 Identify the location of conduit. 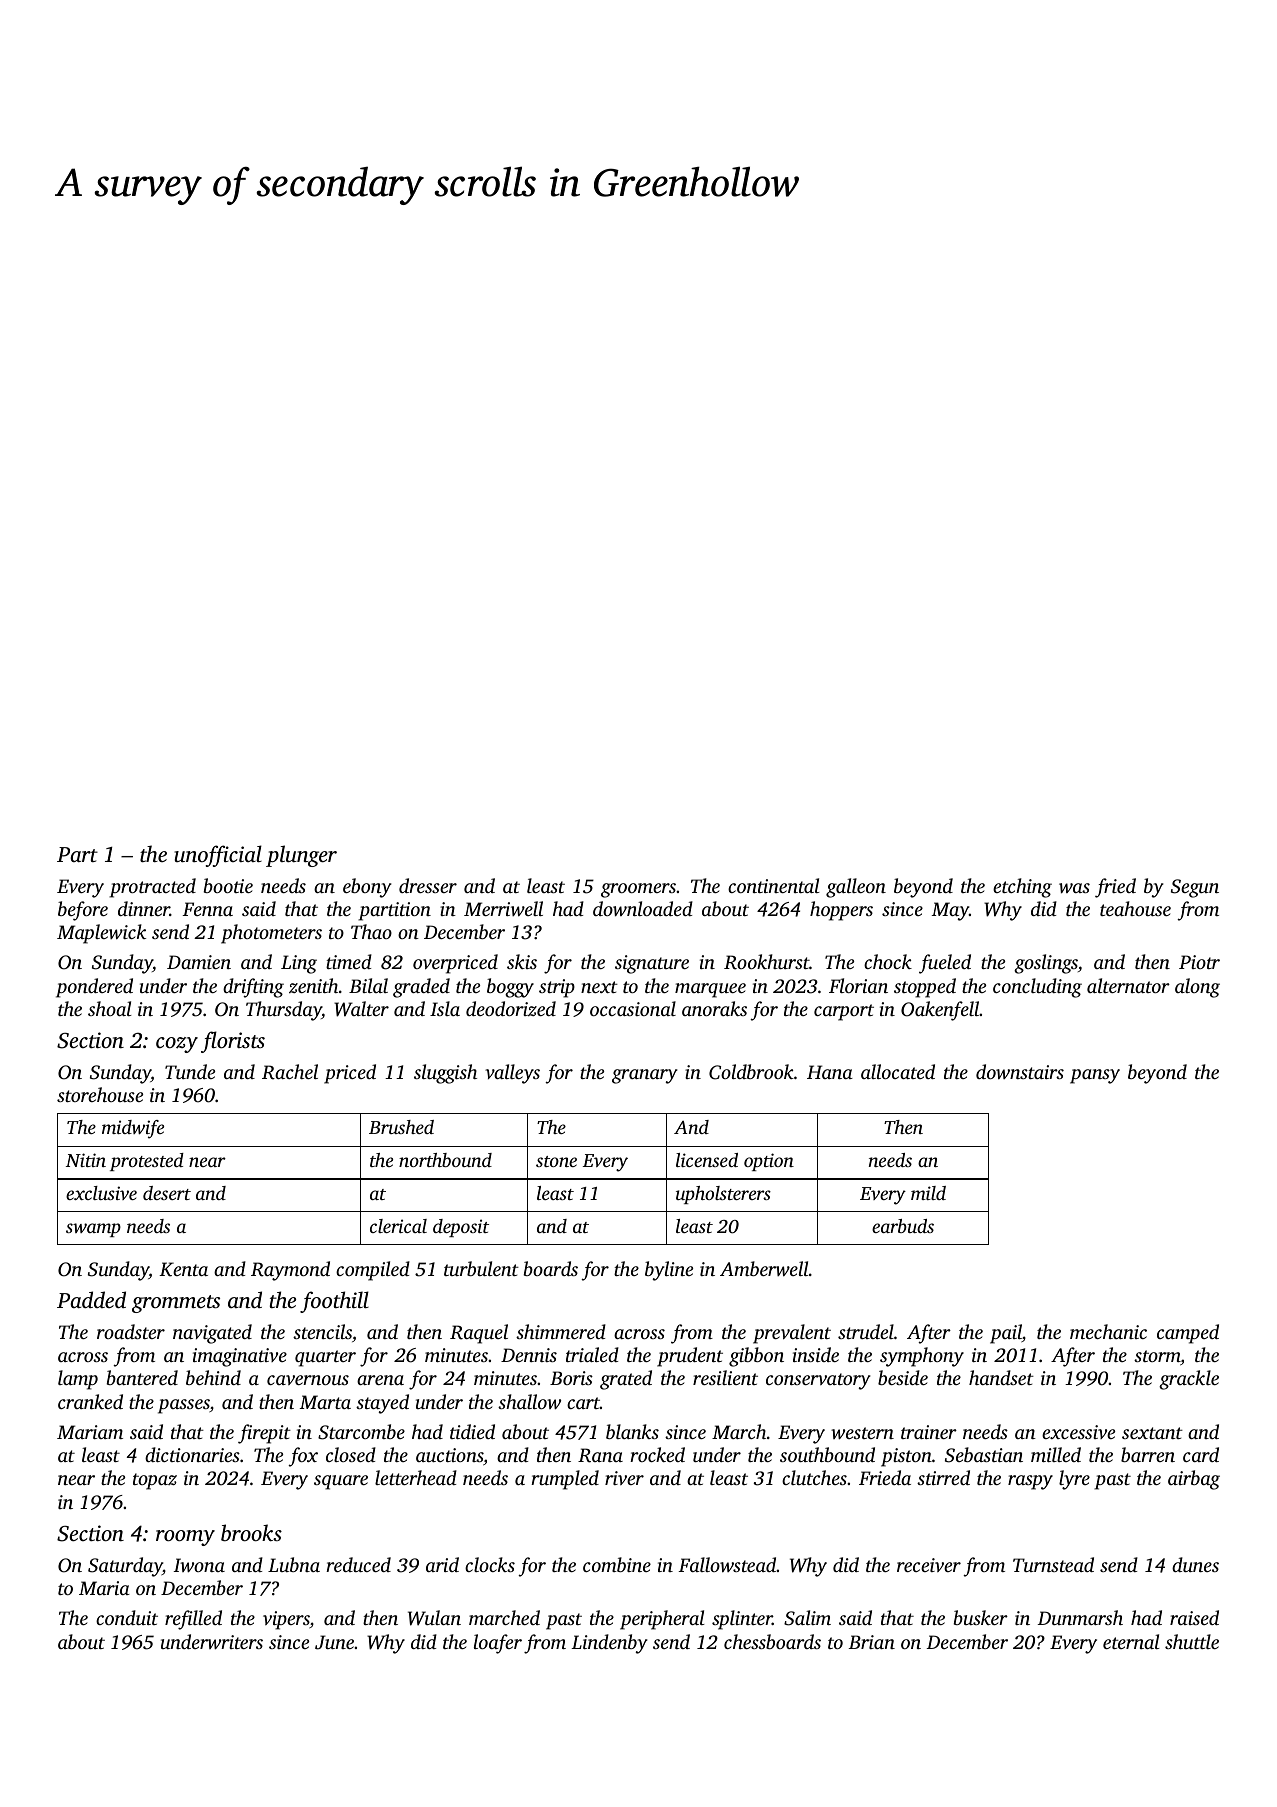
(127, 1617).
